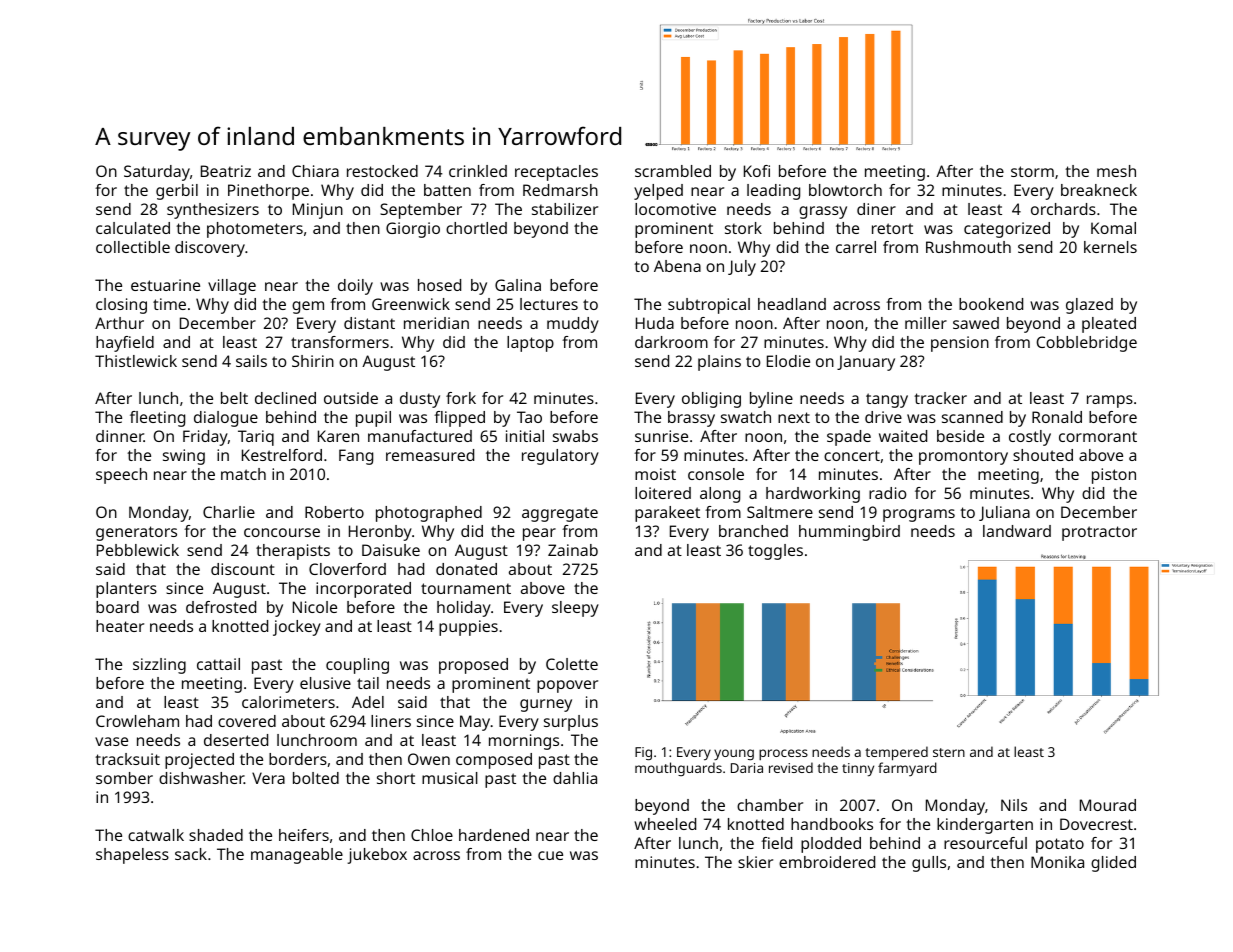 The image size is (1233, 952). What do you see at coordinates (788, 361) in the image?
I see `Elodie` at bounding box center [788, 361].
